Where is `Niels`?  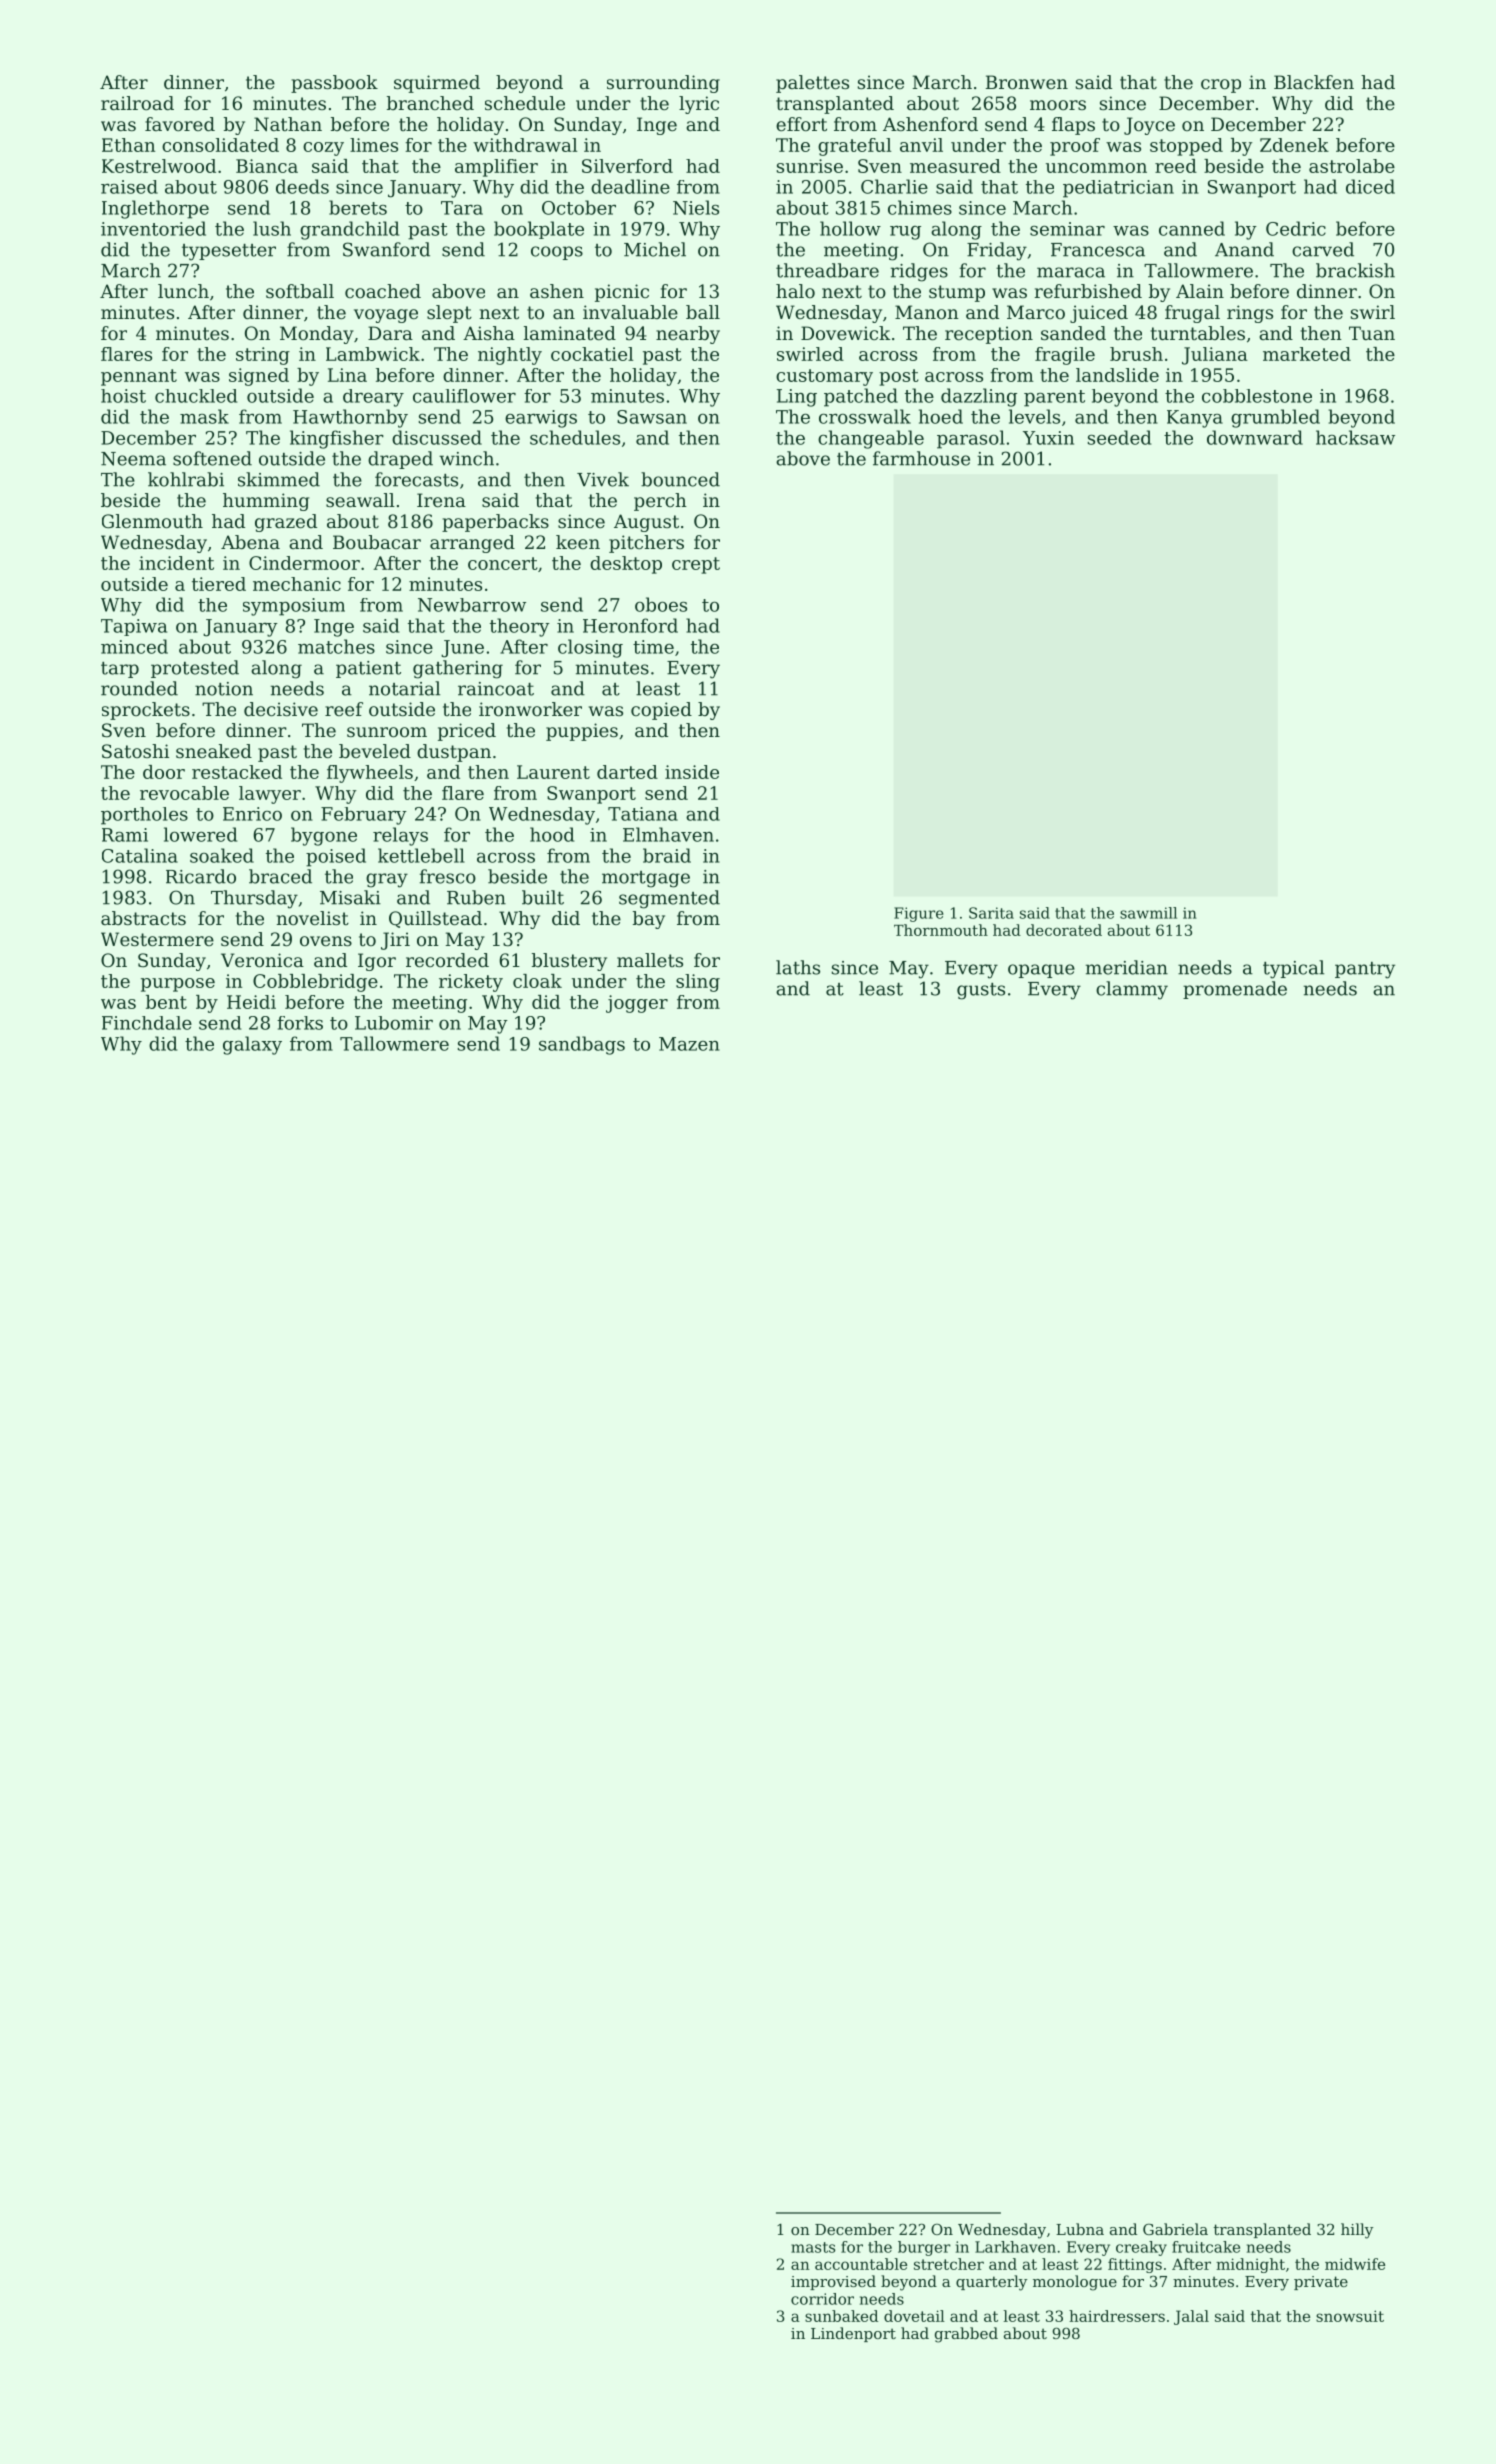
Niels is located at coordinates (696, 207).
